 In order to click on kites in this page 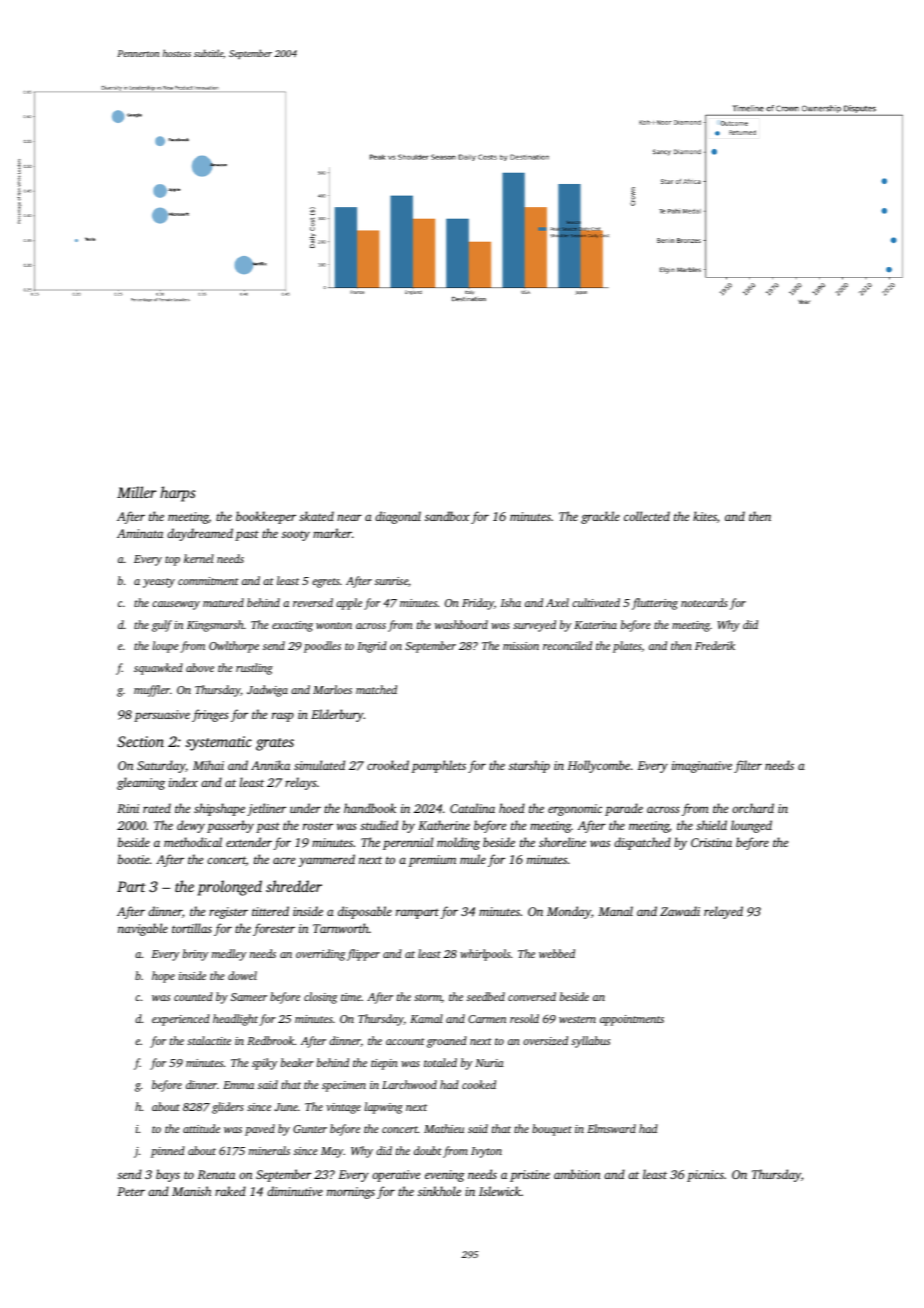, I will do `click(705, 516)`.
